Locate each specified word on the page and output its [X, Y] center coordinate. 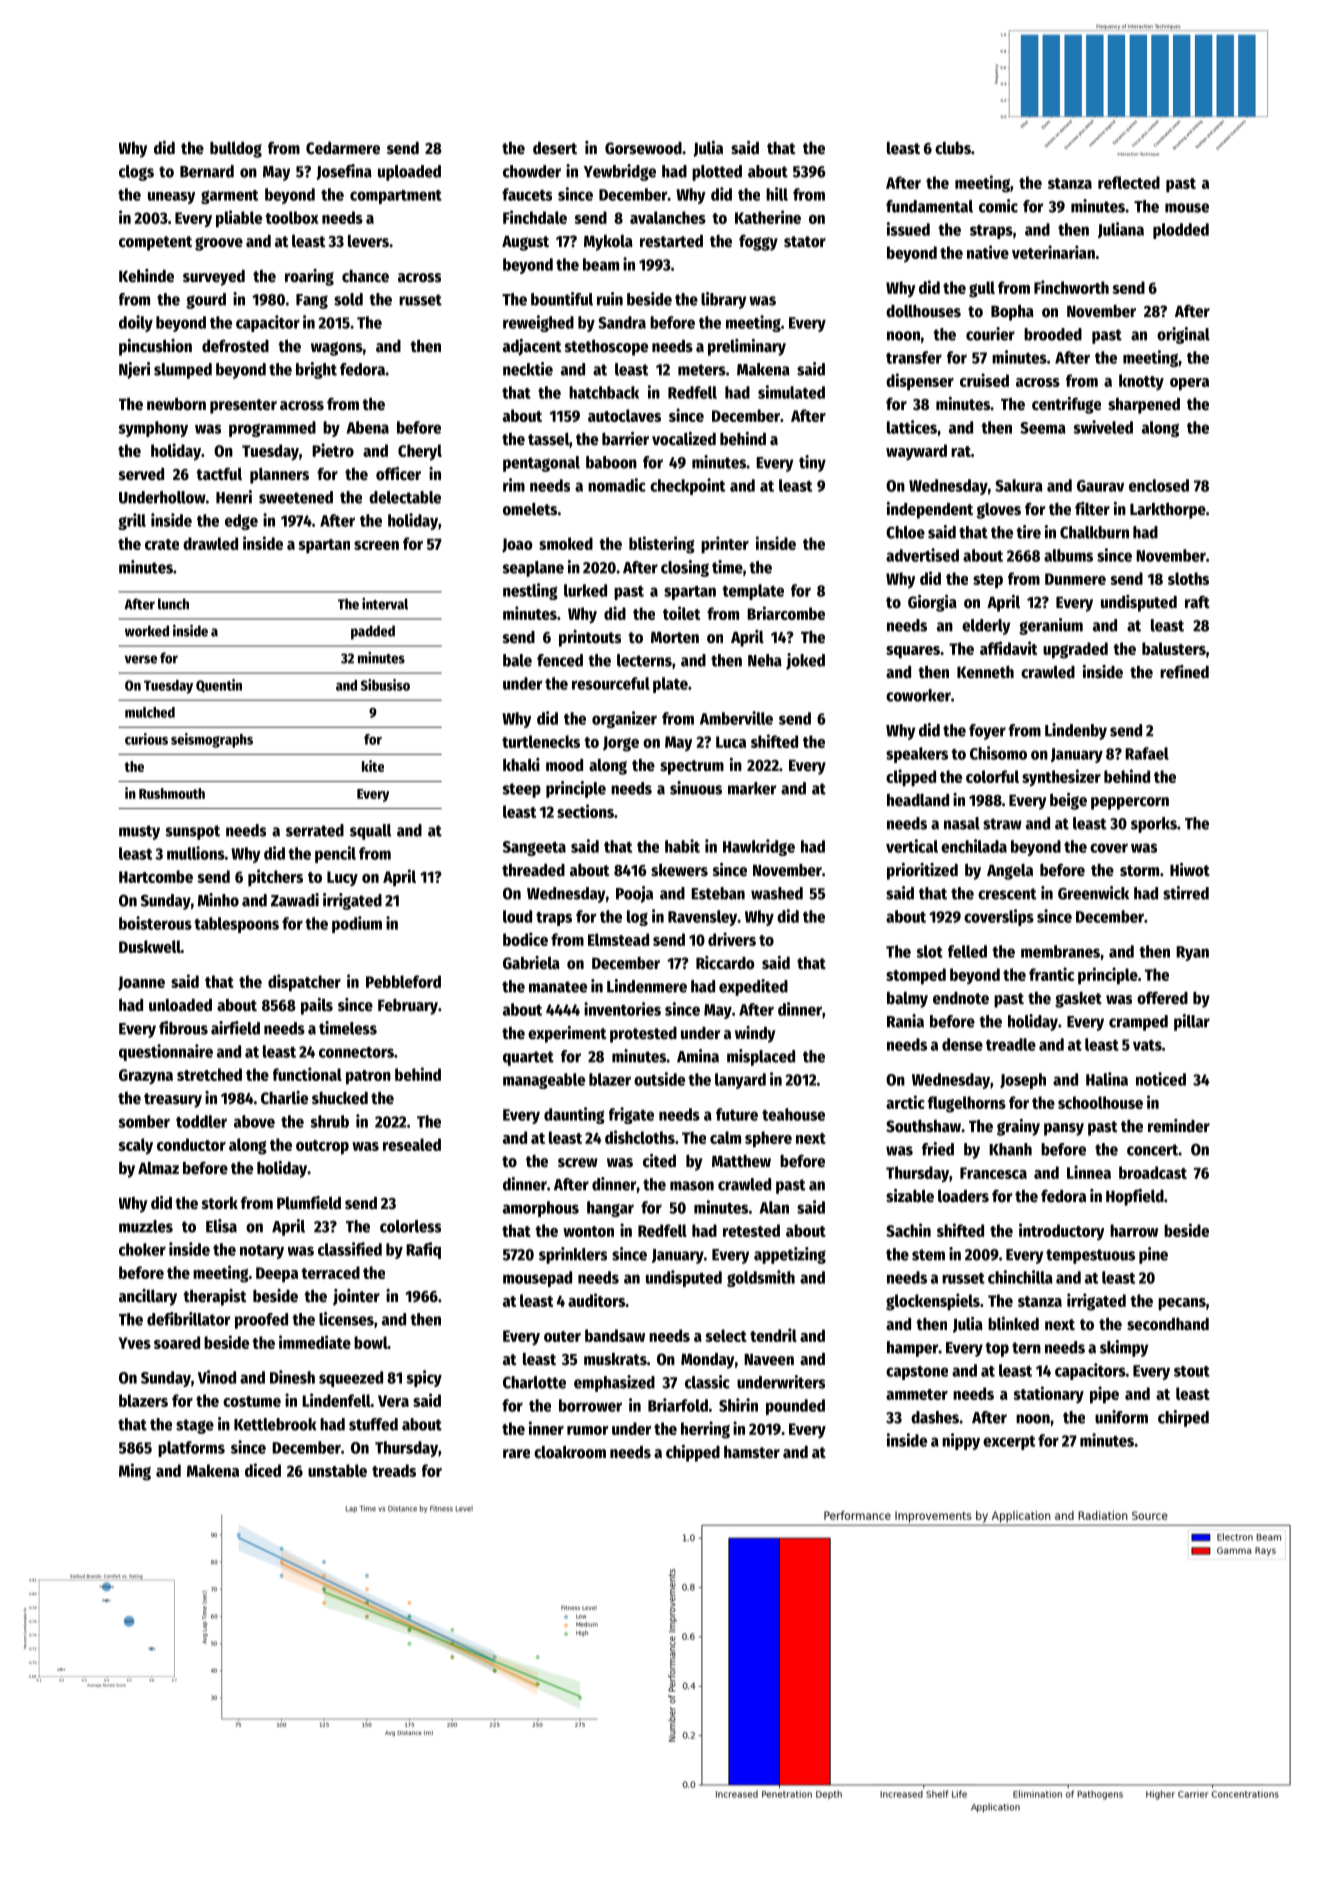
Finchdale [535, 217]
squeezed [351, 1379]
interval [385, 604]
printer [725, 545]
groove [219, 244]
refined [1184, 672]
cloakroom [570, 1452]
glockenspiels [933, 1302]
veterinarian [1053, 252]
